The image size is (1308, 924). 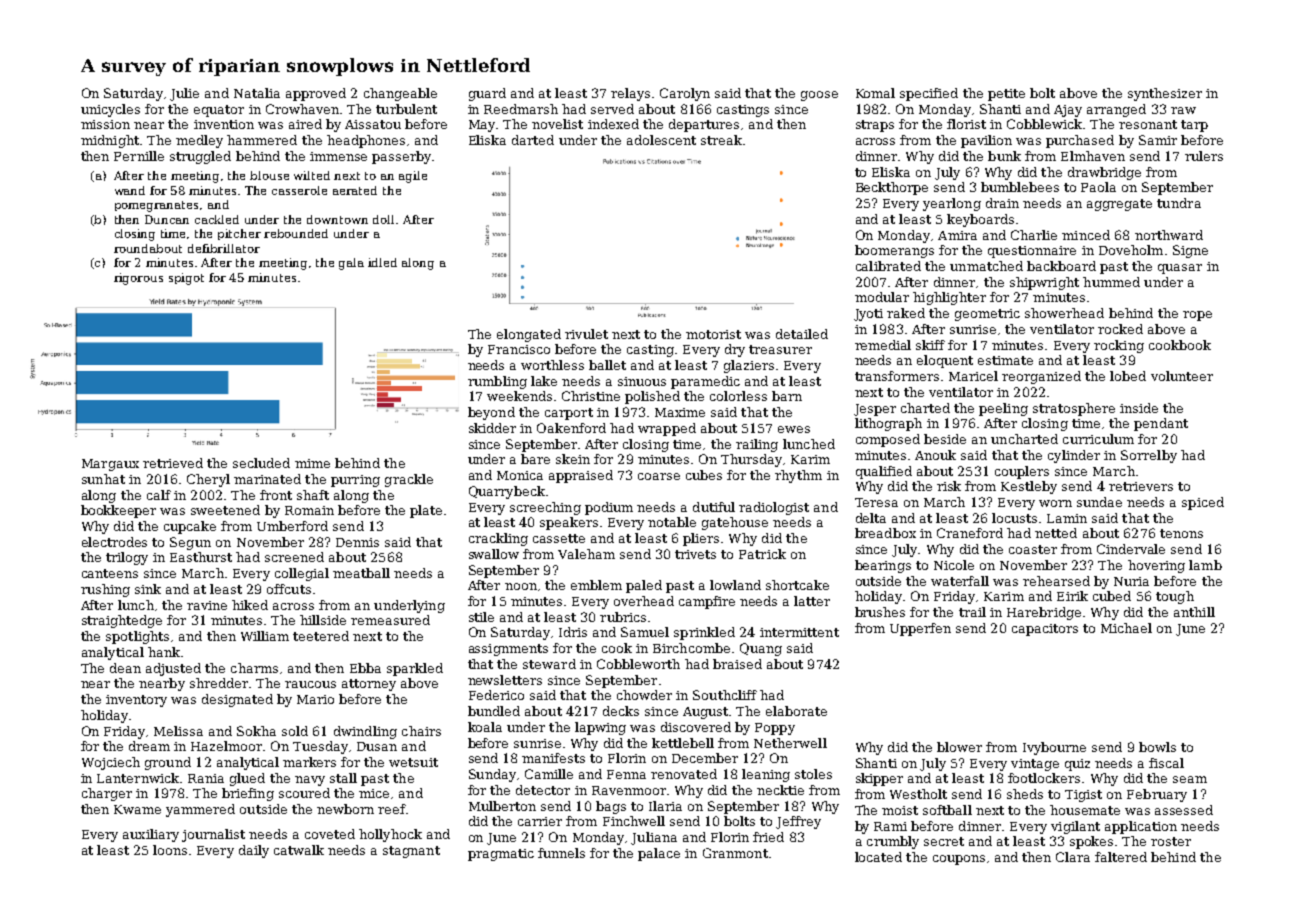 I want to click on barn, so click(x=787, y=396).
